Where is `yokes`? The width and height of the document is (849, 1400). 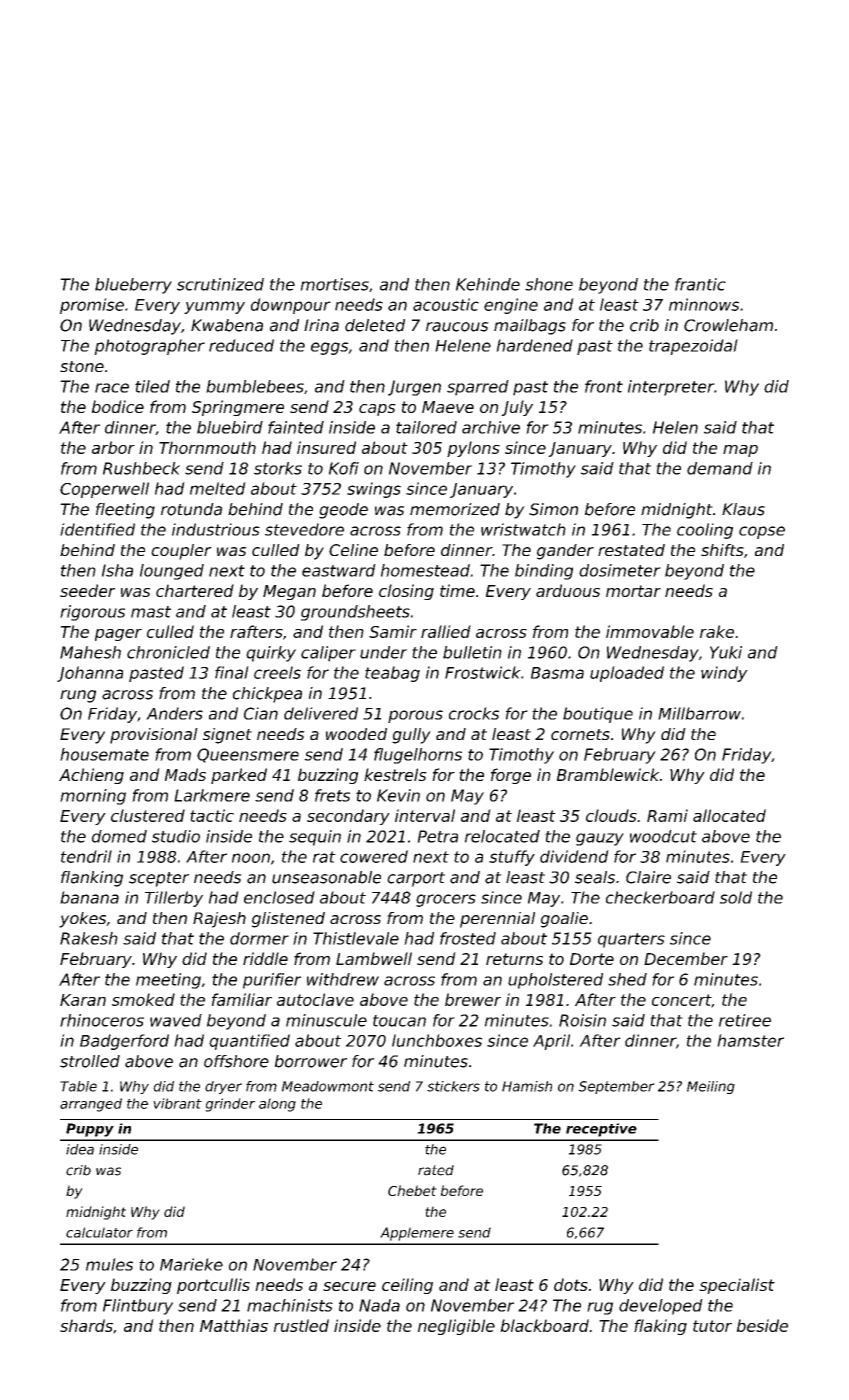 yokes is located at coordinates (82, 920).
